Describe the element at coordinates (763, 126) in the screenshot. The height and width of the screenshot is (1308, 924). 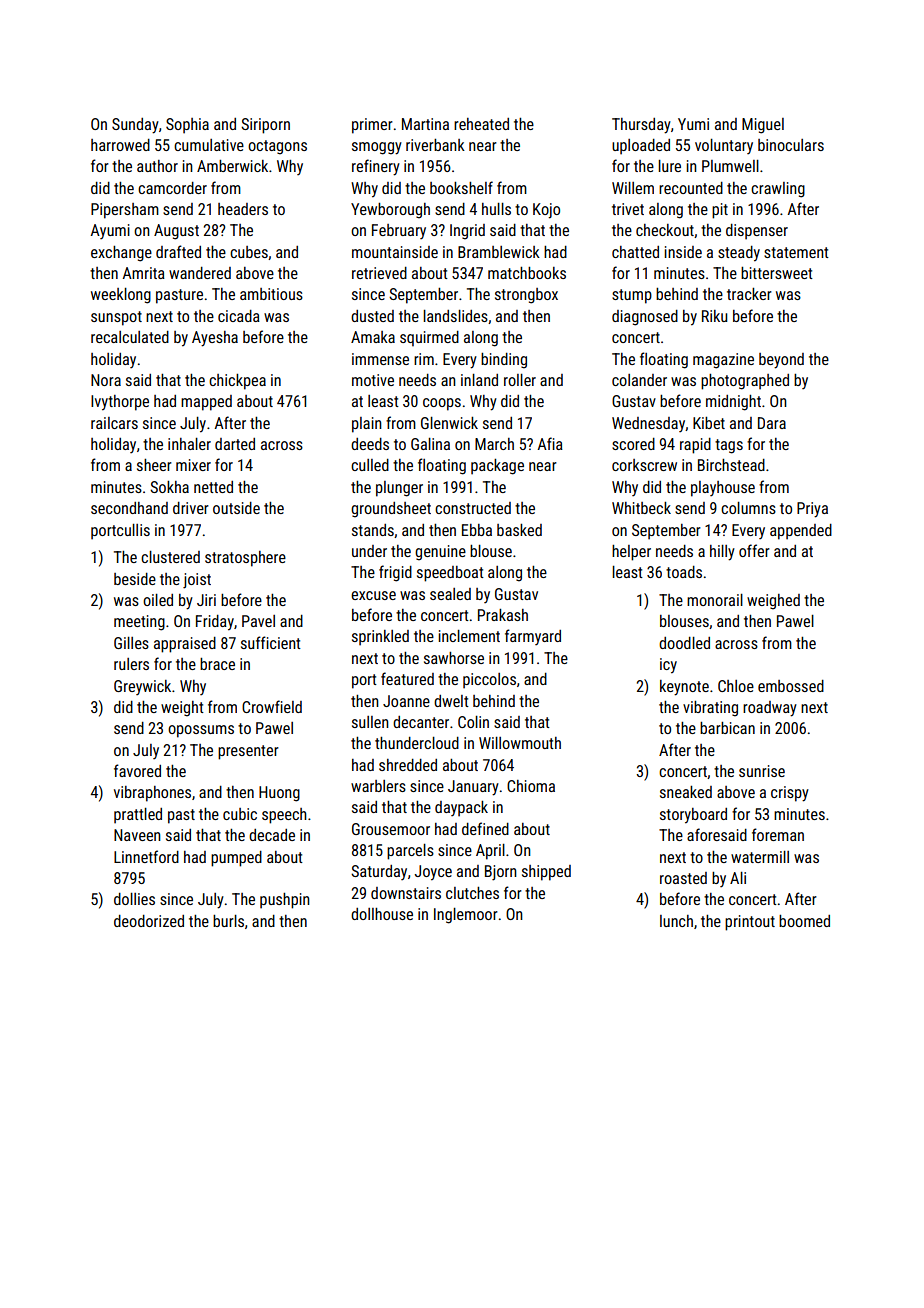
I see `Miguel` at that location.
